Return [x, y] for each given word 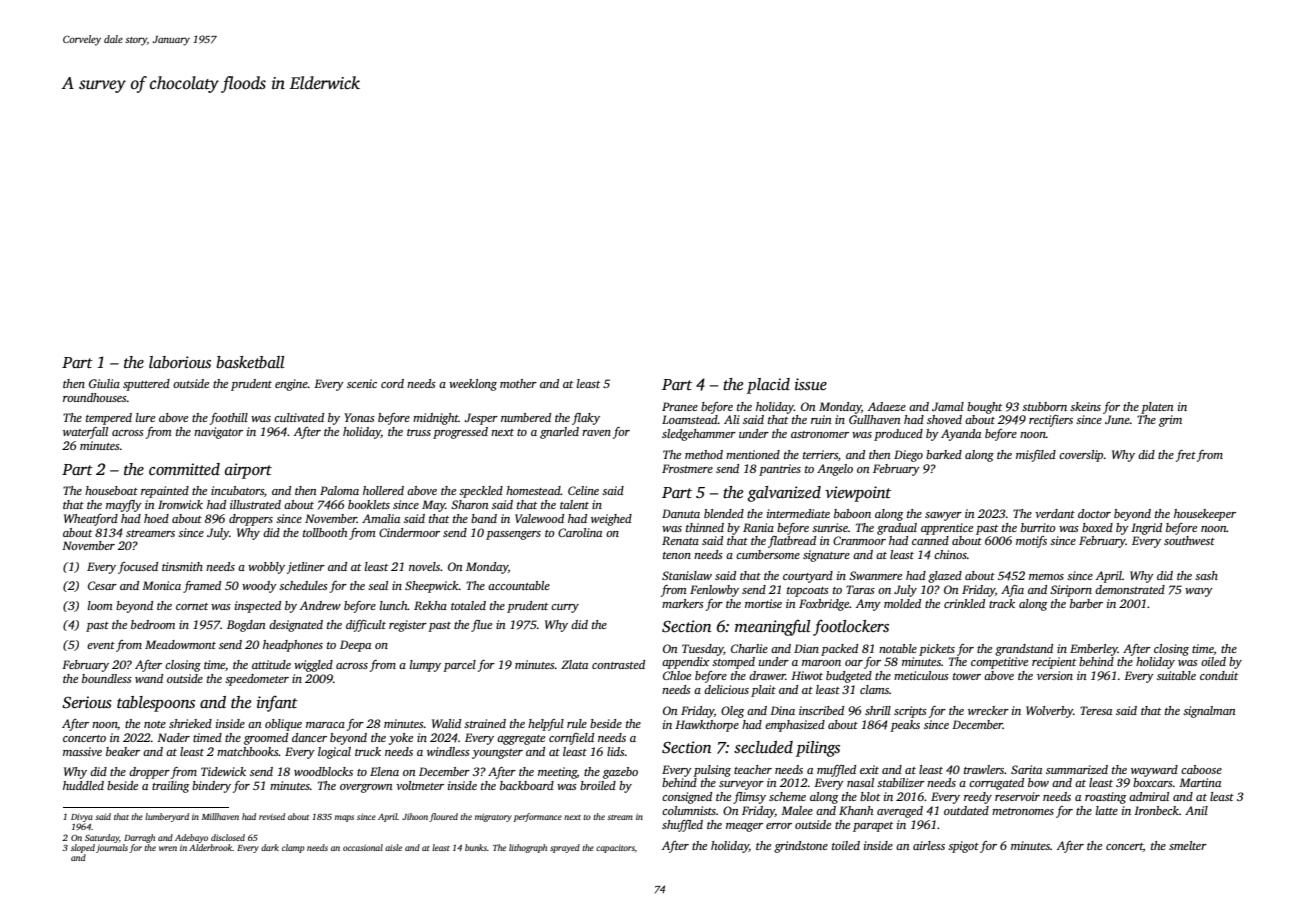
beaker [123, 751]
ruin [821, 419]
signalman [1209, 712]
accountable [519, 585]
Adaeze [887, 406]
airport [248, 471]
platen [1157, 408]
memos [1046, 577]
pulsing [712, 771]
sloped [83, 848]
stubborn [1044, 406]
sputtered [146, 385]
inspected [258, 607]
